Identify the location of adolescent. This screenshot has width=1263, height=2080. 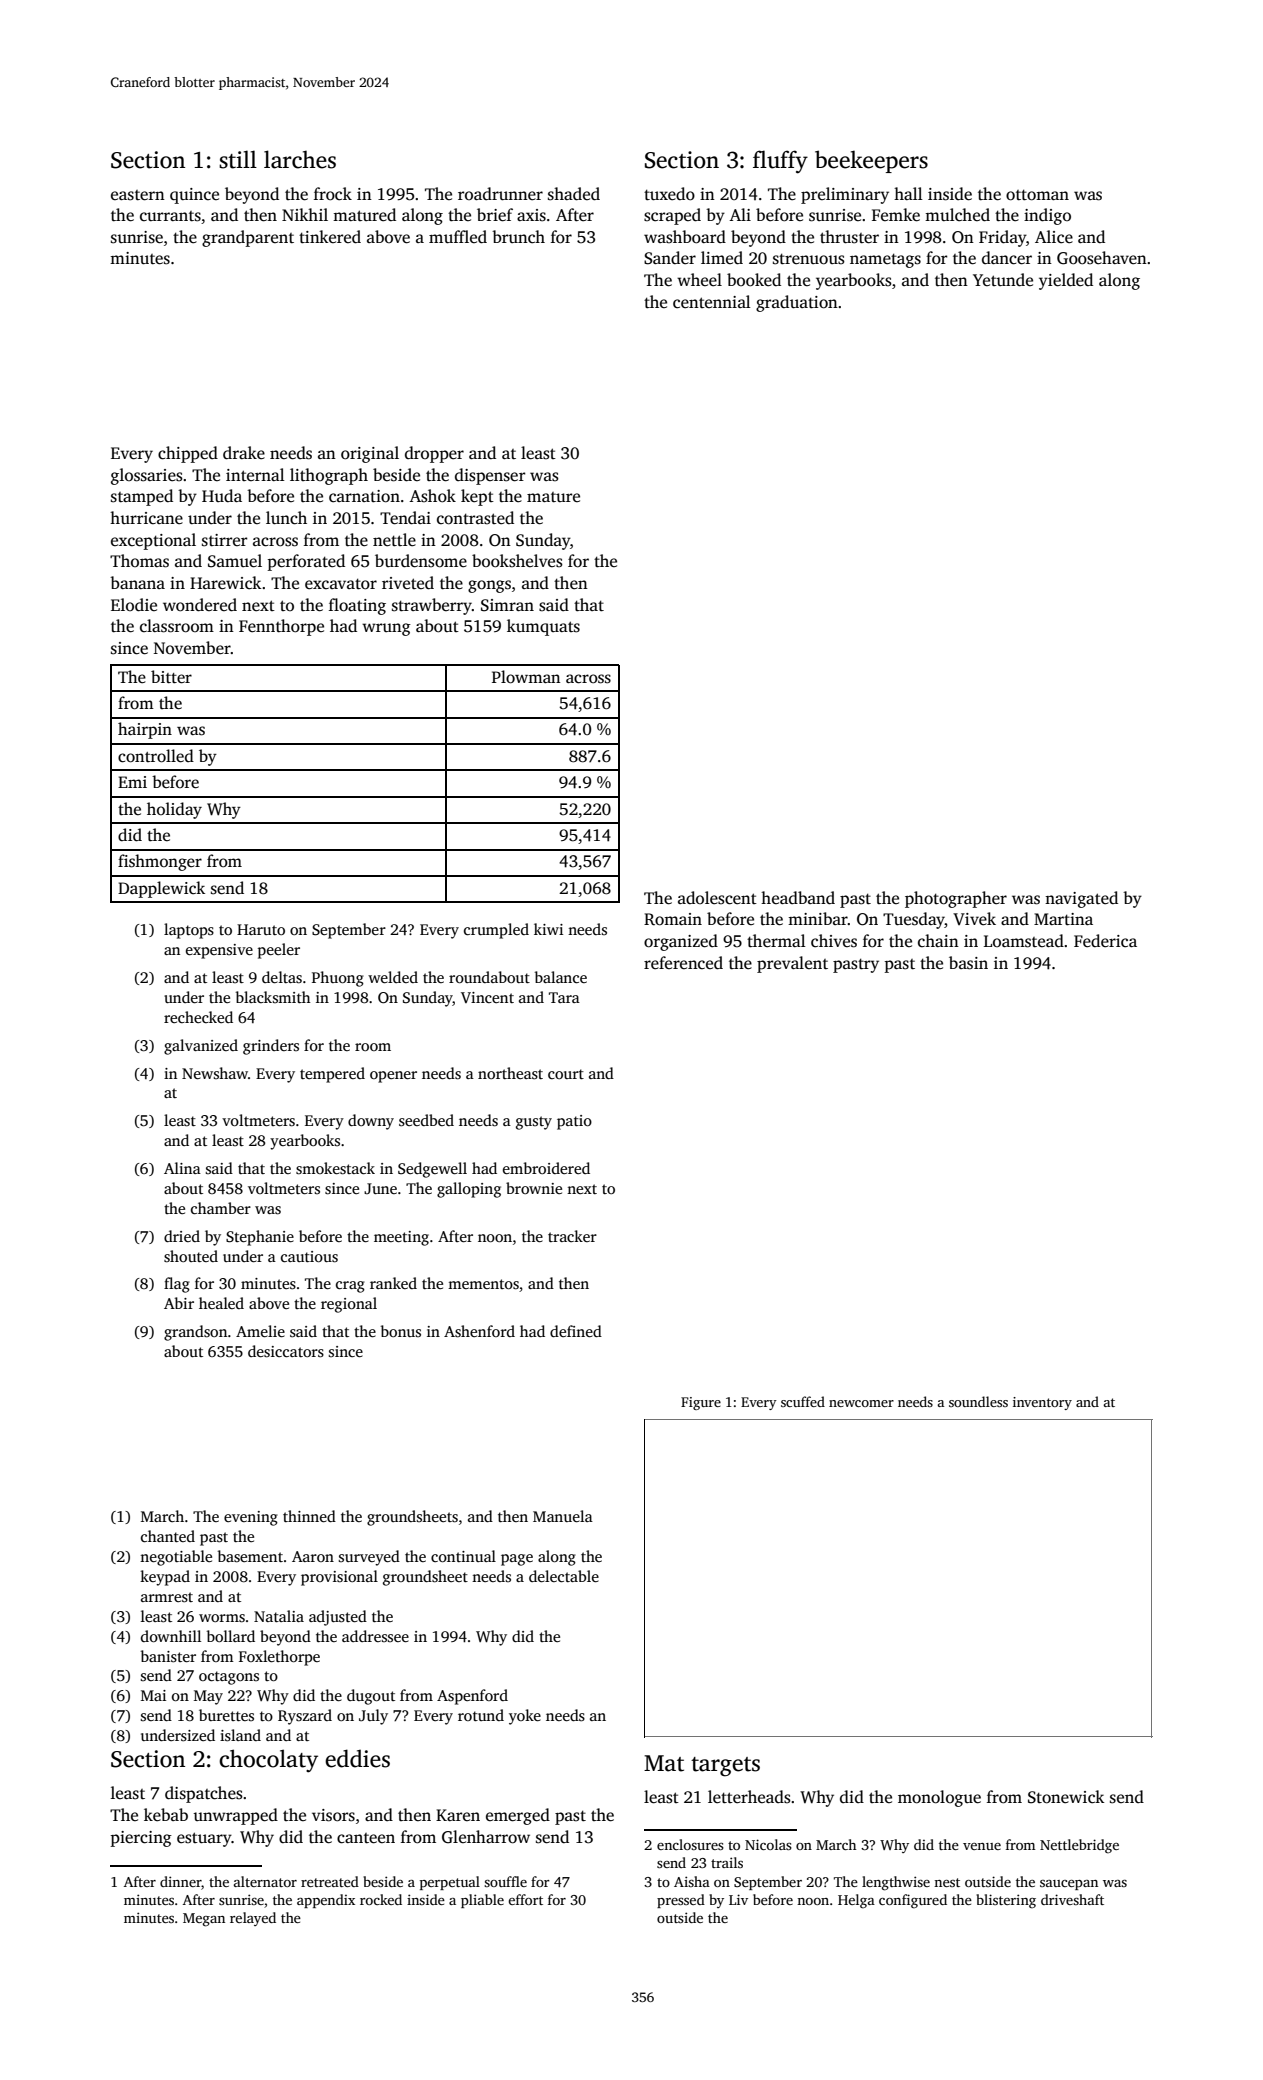
(717, 898).
